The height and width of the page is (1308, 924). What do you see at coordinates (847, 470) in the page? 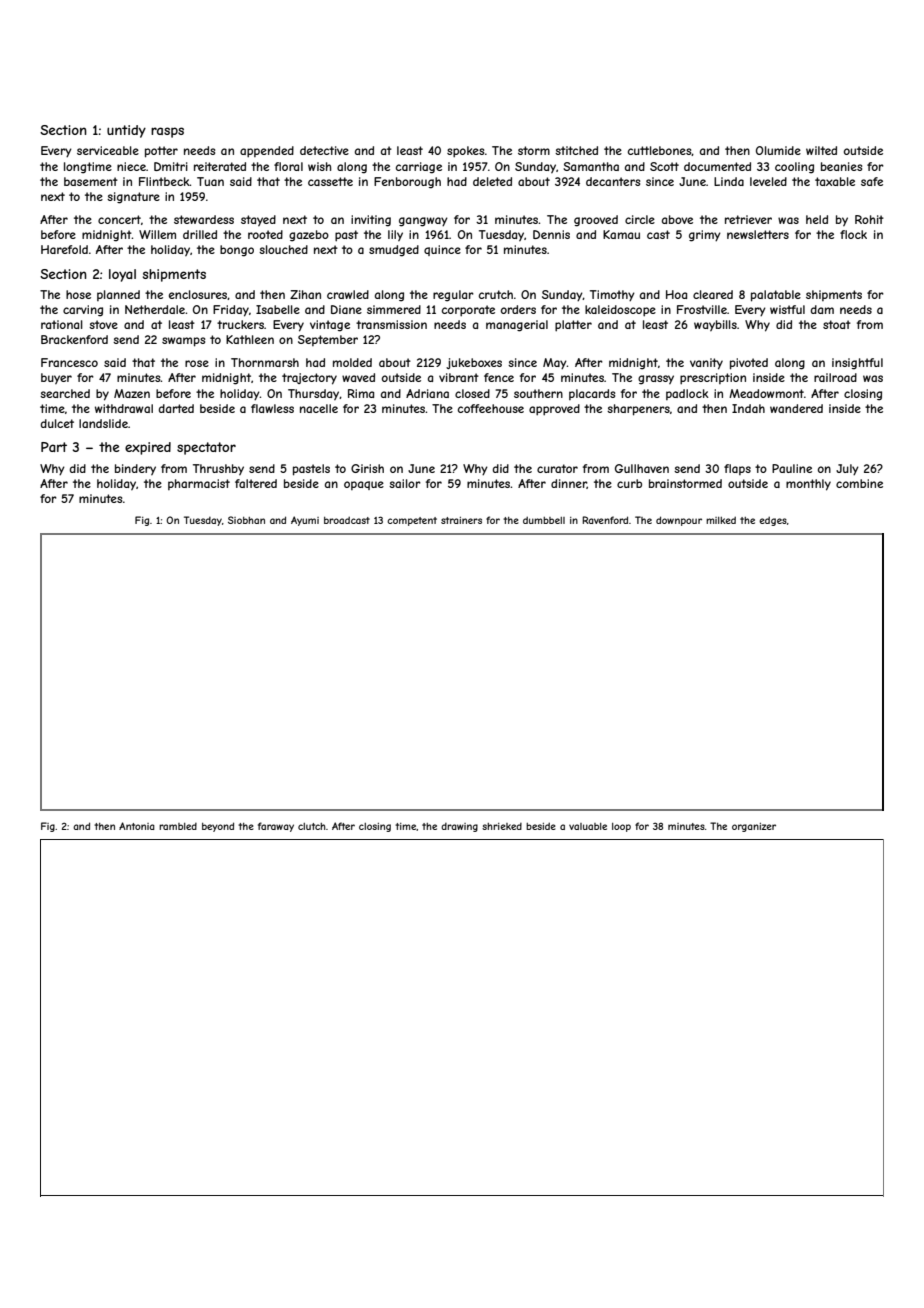
I see `July` at bounding box center [847, 470].
